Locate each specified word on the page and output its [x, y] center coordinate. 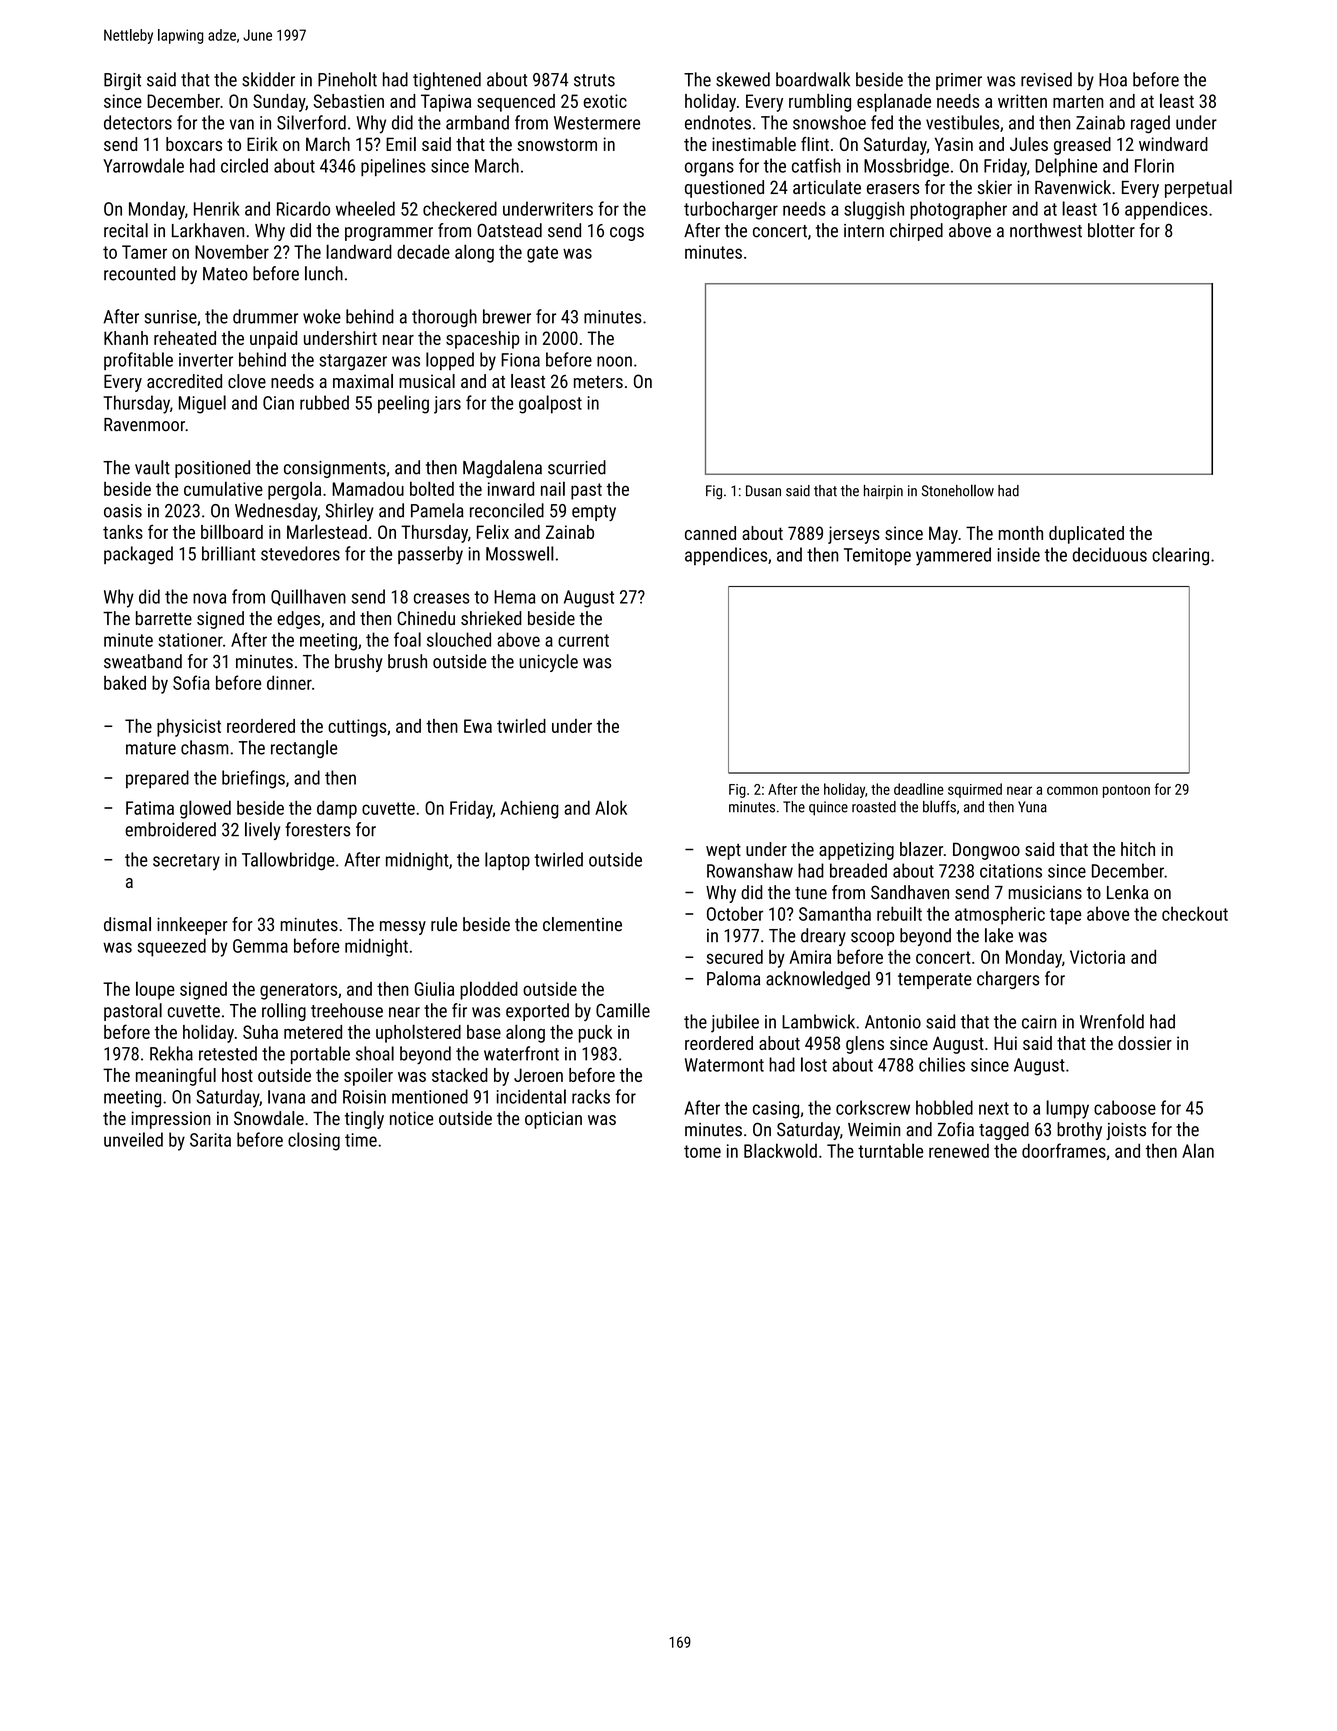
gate [542, 254]
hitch [1138, 849]
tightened [447, 81]
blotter [1111, 230]
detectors [138, 122]
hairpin [883, 492]
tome [702, 1151]
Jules [1029, 144]
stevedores [300, 553]
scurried [577, 467]
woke [322, 316]
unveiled [133, 1139]
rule [444, 924]
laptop [507, 861]
